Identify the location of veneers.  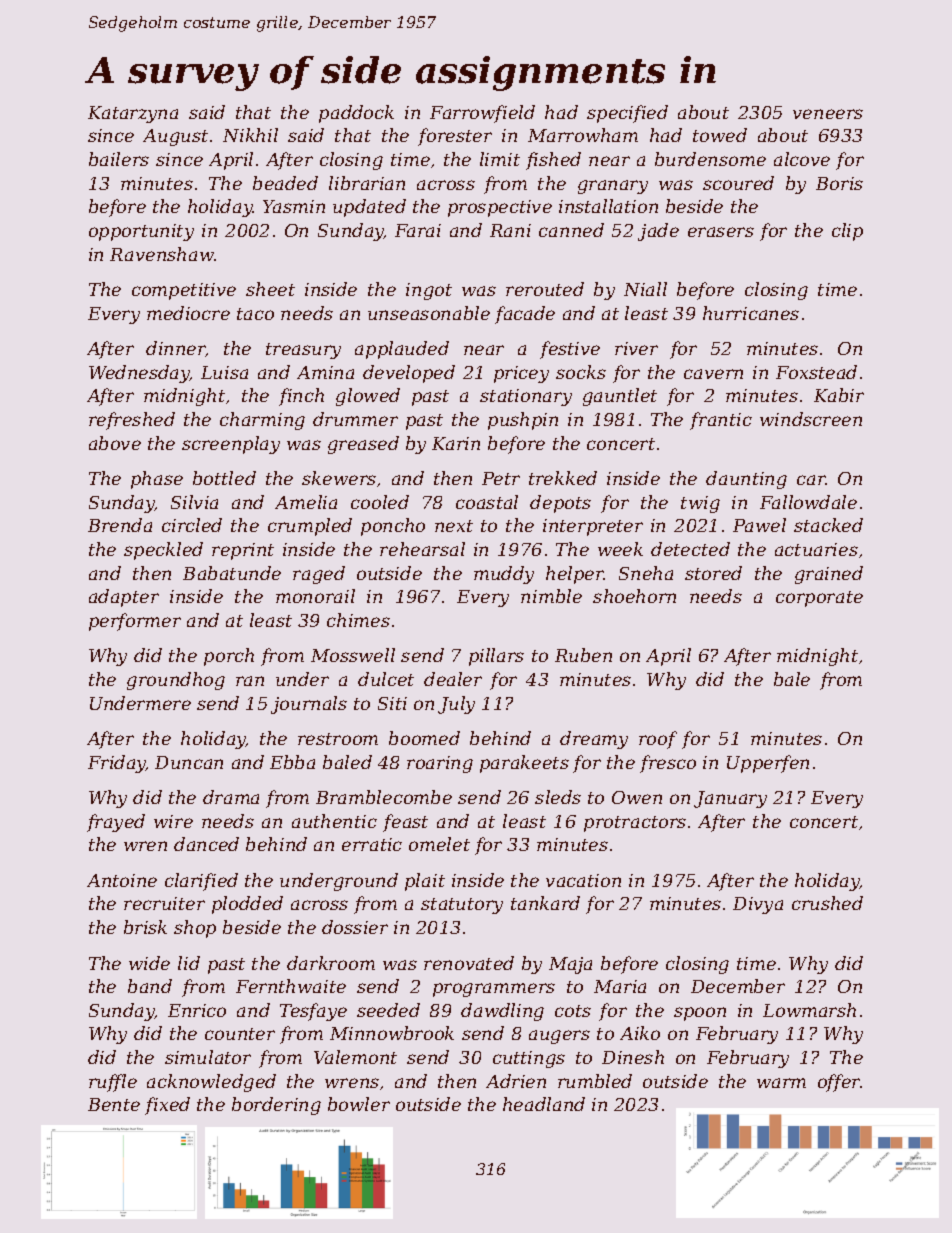
(828, 114).
